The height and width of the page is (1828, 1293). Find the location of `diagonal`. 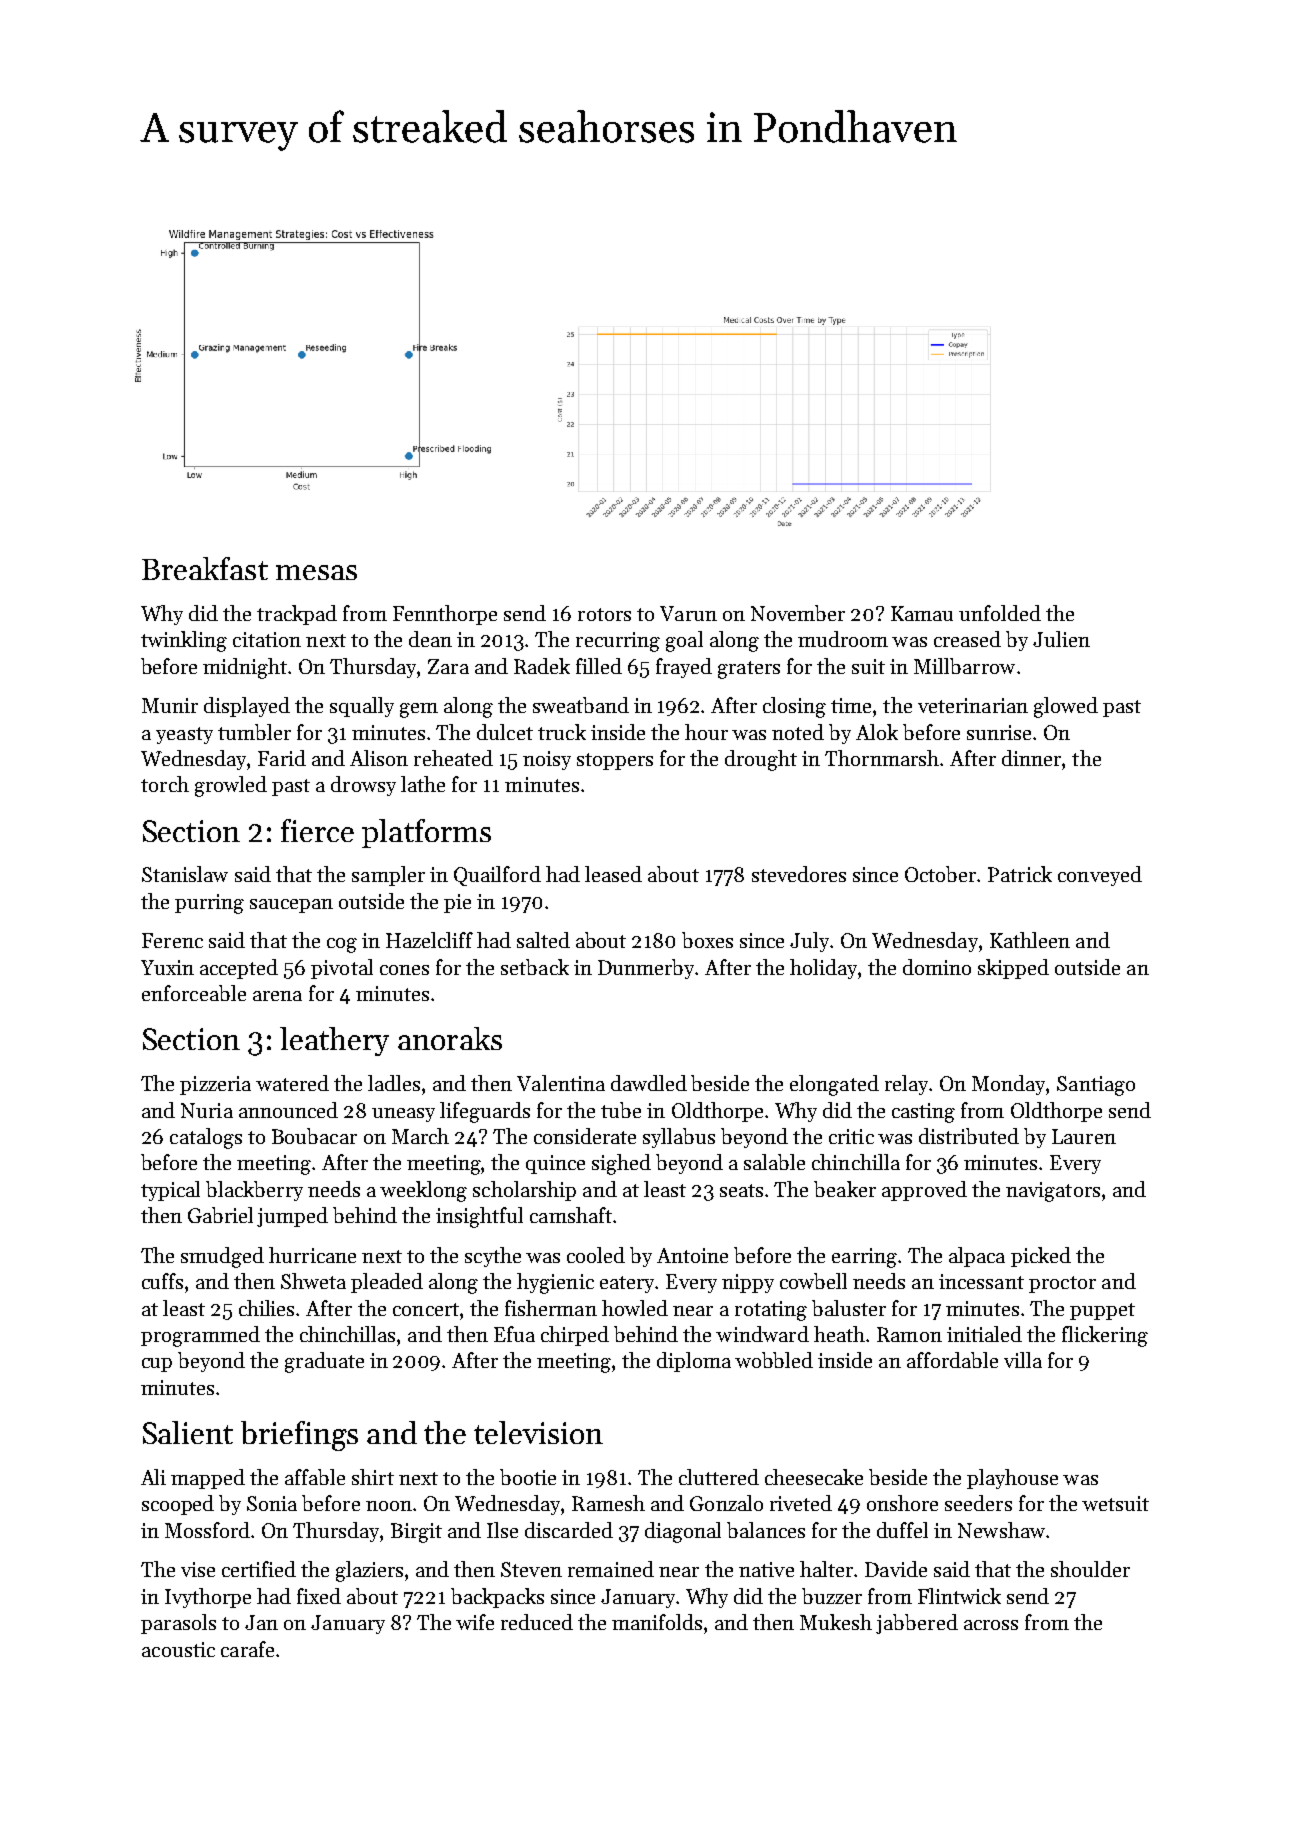

diagonal is located at coordinates (683, 1532).
